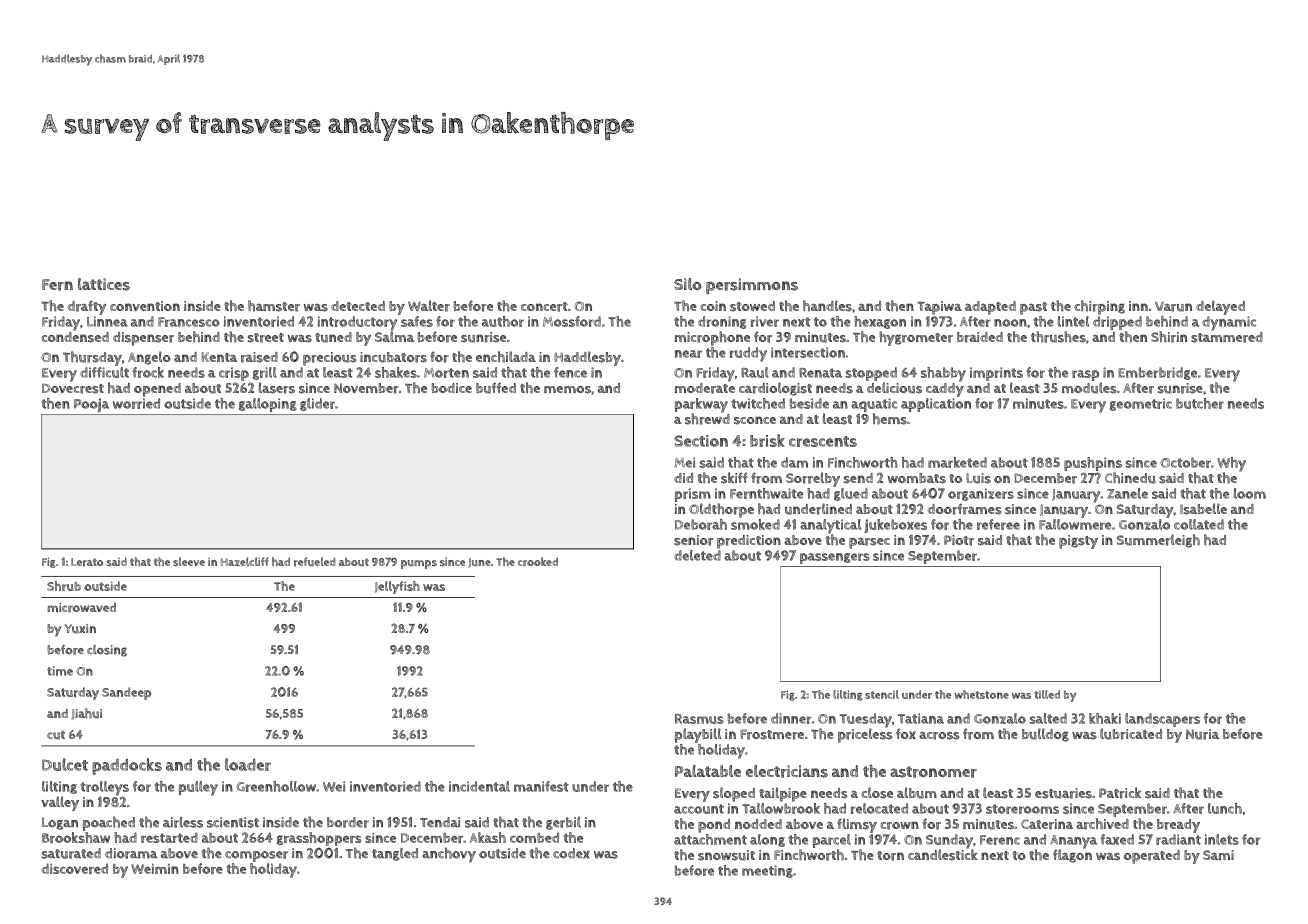 Image resolution: width=1308 pixels, height=924 pixels. Describe the element at coordinates (851, 494) in the document. I see `glued` at that location.
